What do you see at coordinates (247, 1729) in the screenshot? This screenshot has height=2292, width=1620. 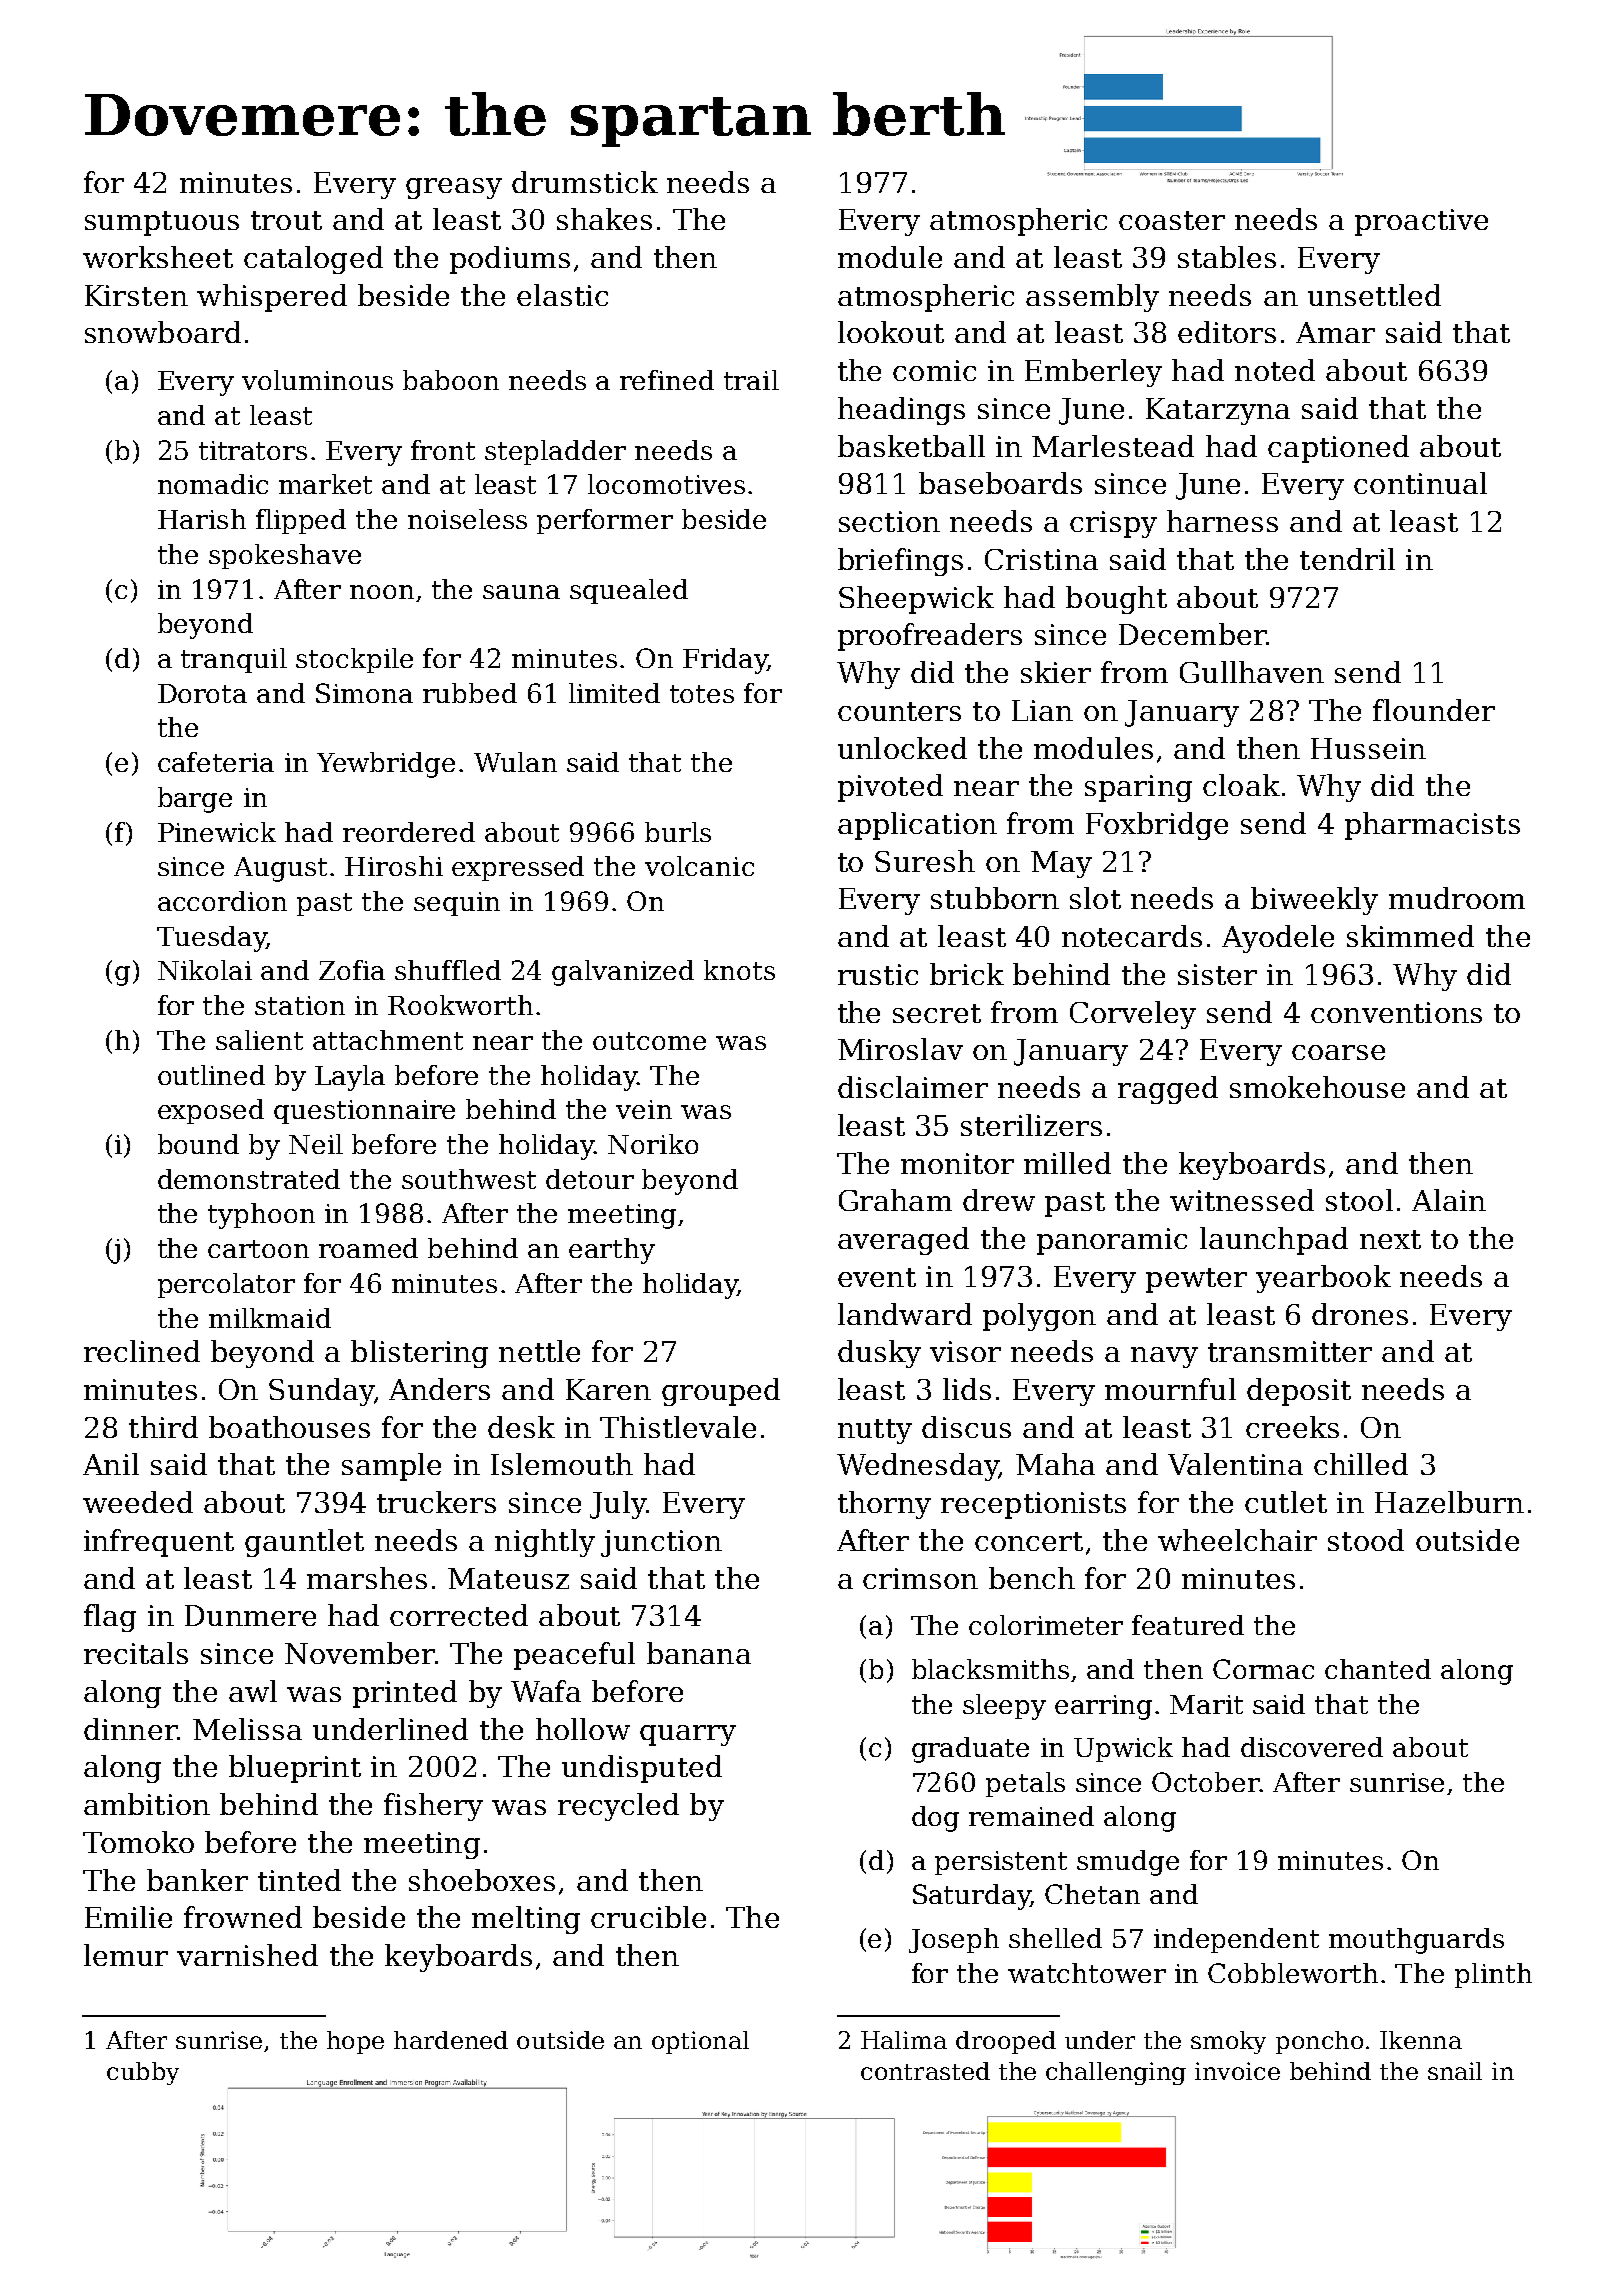 I see `Melissa` at bounding box center [247, 1729].
